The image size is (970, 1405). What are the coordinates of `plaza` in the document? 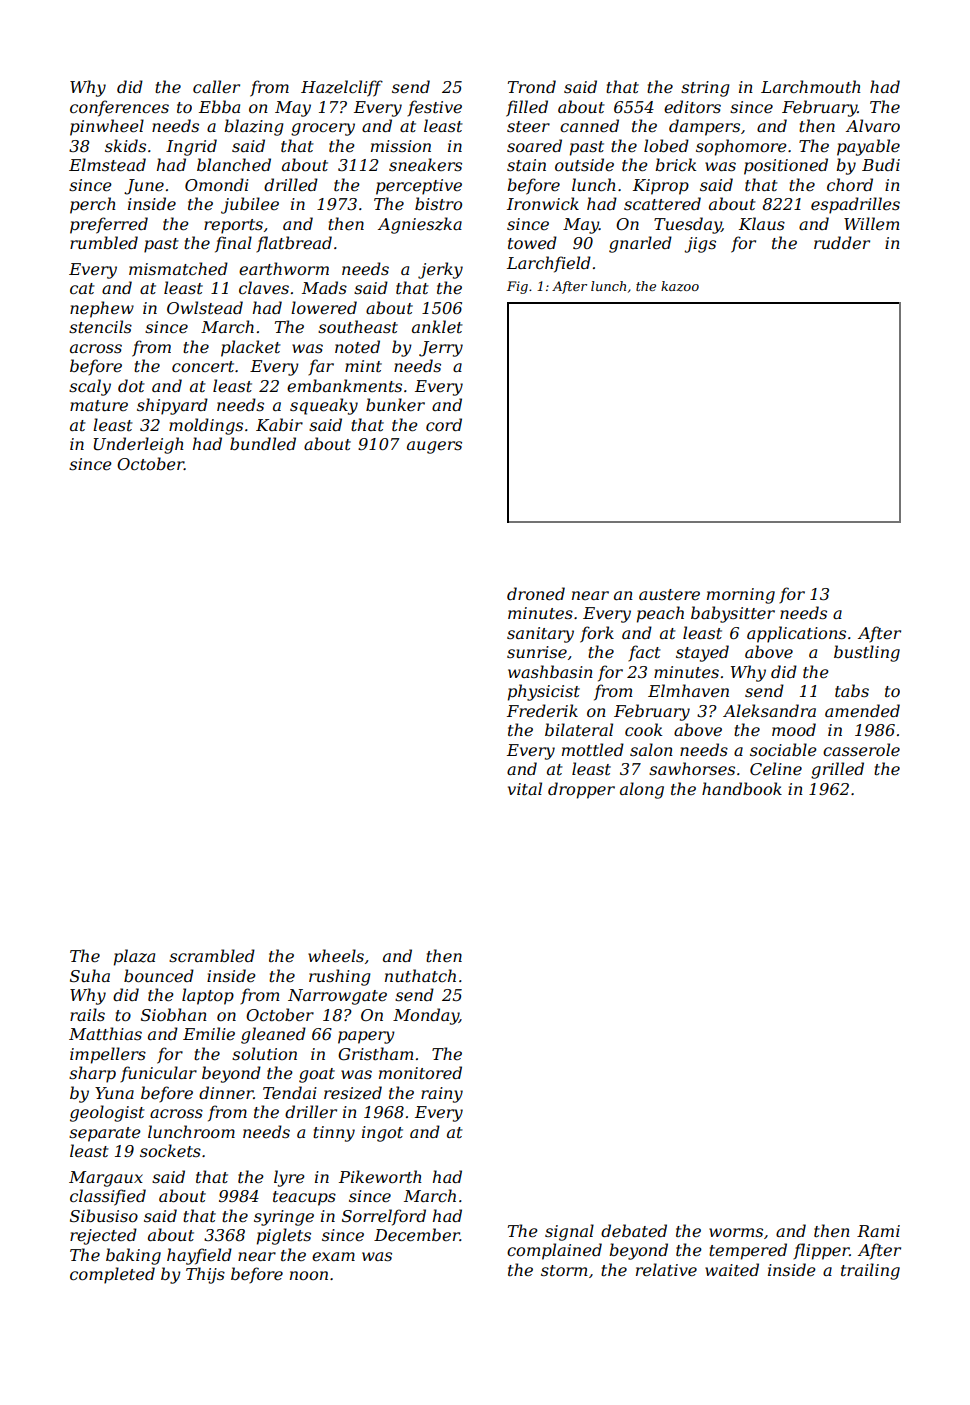 It's located at (134, 957).
